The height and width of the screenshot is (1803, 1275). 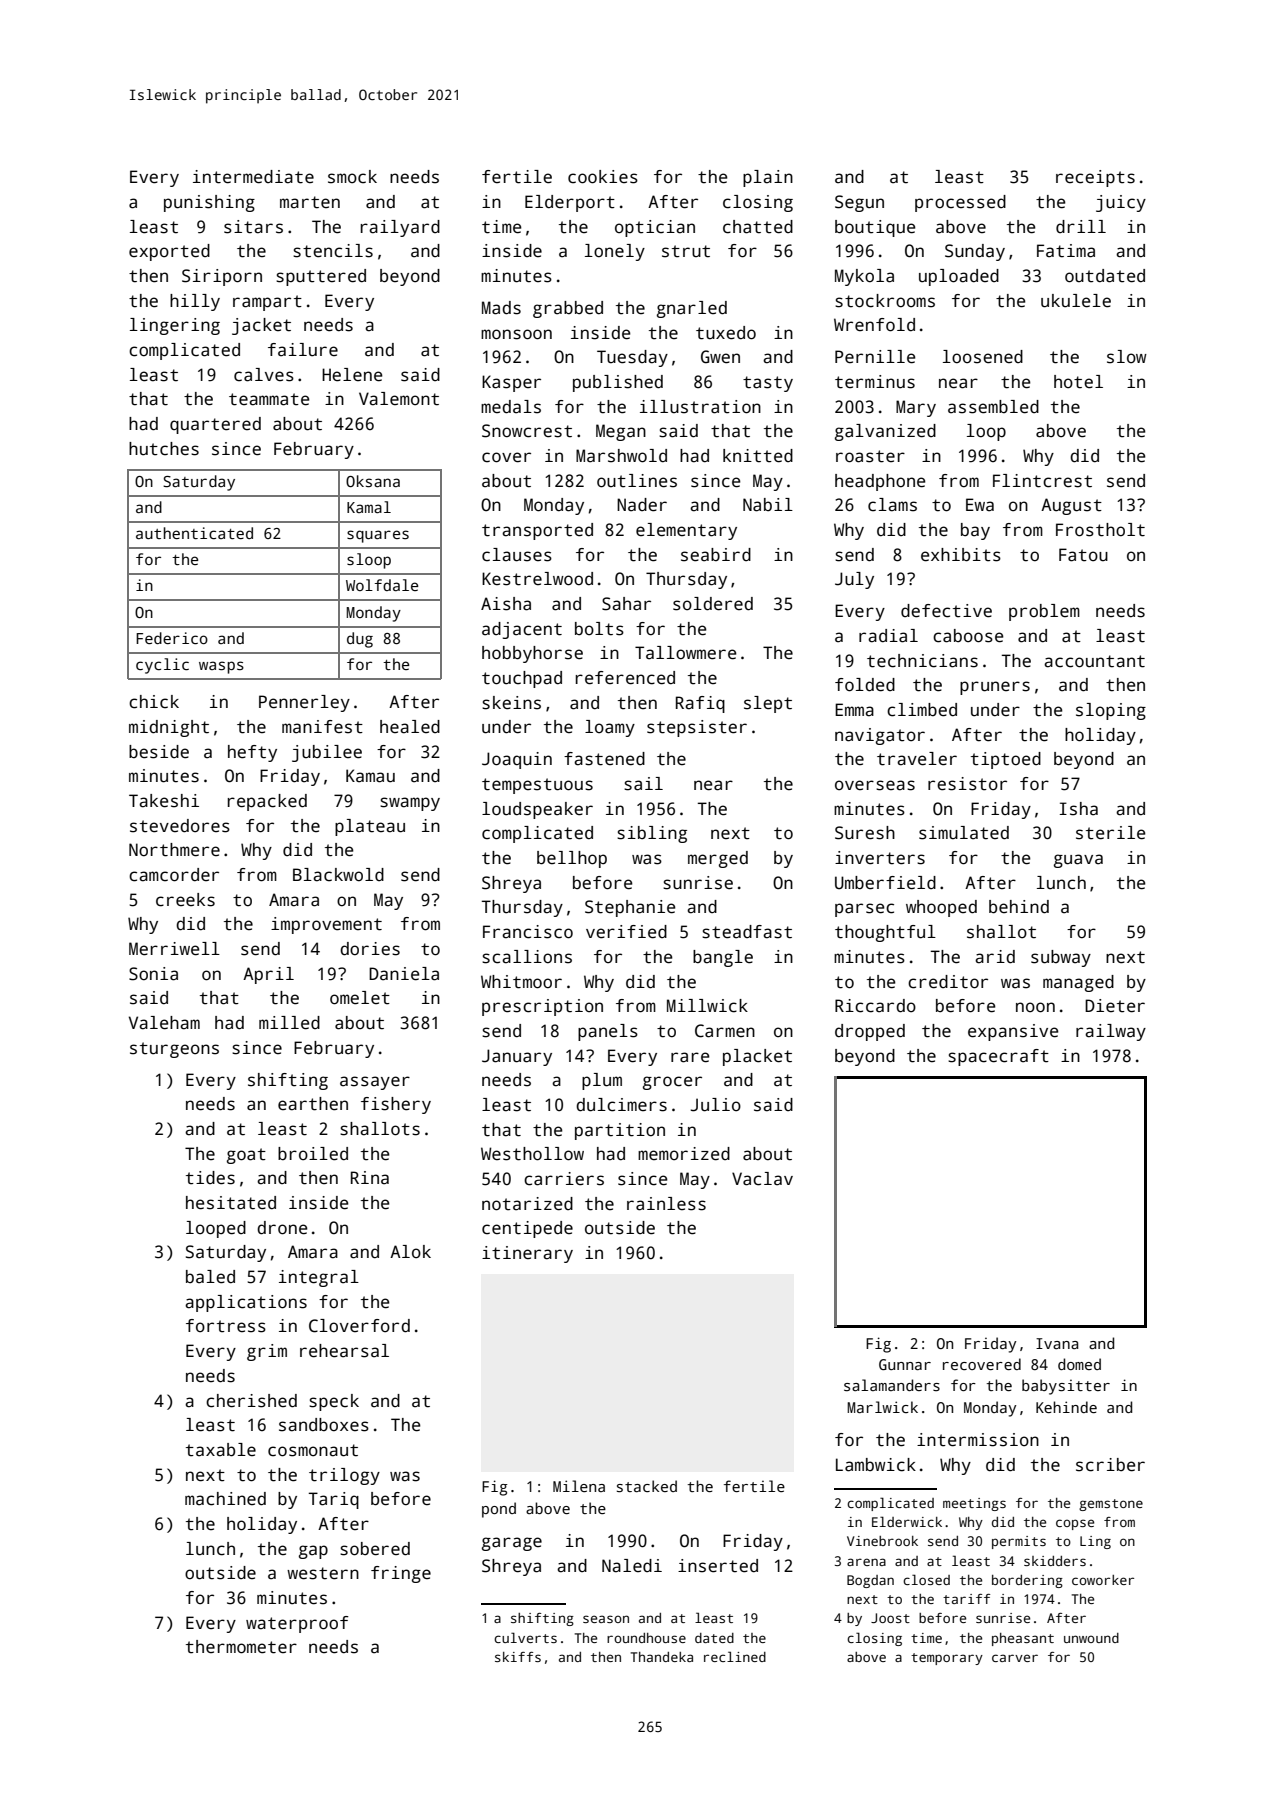 What do you see at coordinates (304, 703) in the screenshot?
I see `Pennerley` at bounding box center [304, 703].
